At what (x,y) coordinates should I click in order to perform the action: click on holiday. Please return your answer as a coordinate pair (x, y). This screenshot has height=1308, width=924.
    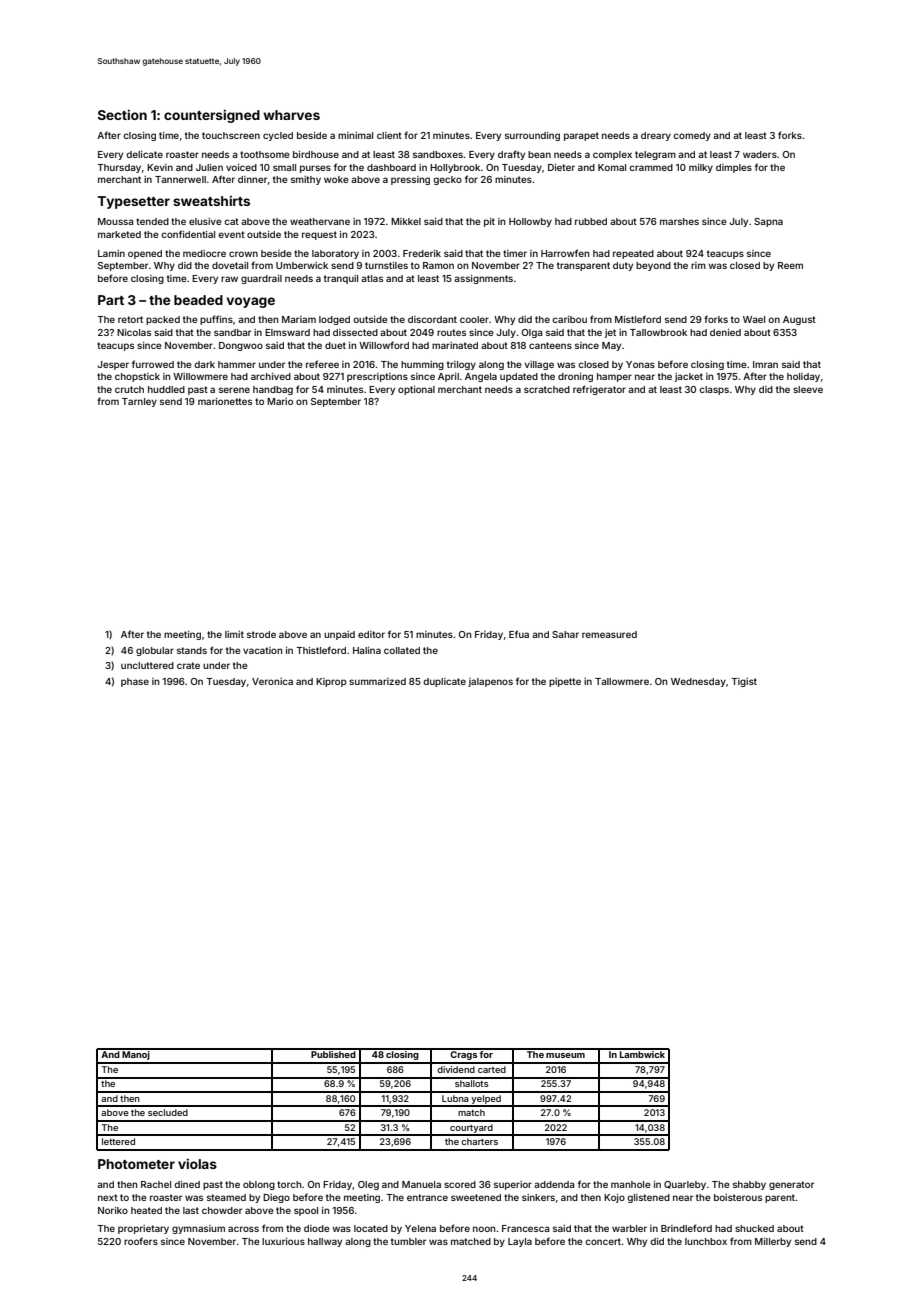
    Looking at the image, I should click on (803, 377).
